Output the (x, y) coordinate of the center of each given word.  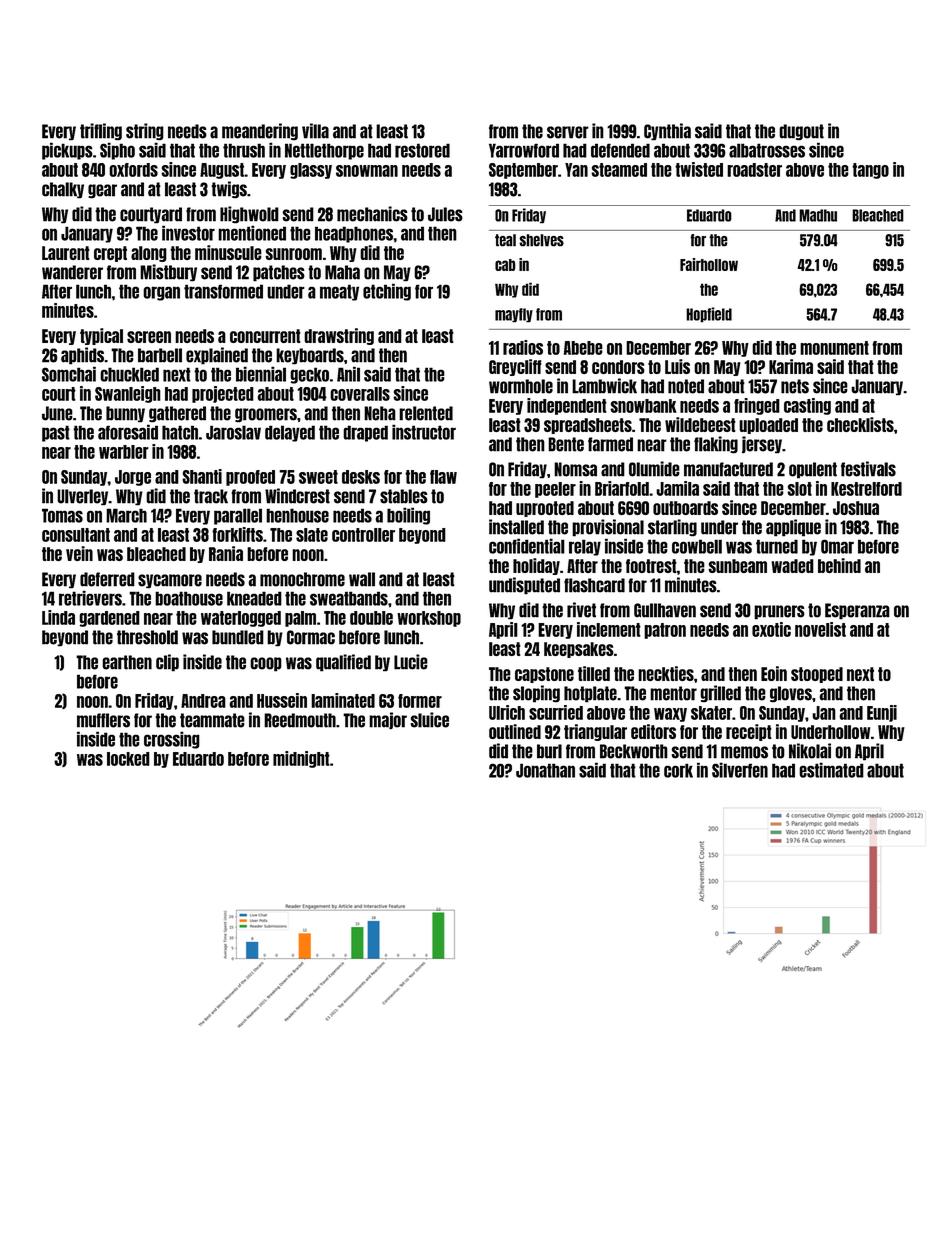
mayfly (514, 315)
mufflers (103, 720)
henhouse (297, 515)
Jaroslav (233, 432)
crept (110, 254)
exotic (771, 629)
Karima (791, 366)
